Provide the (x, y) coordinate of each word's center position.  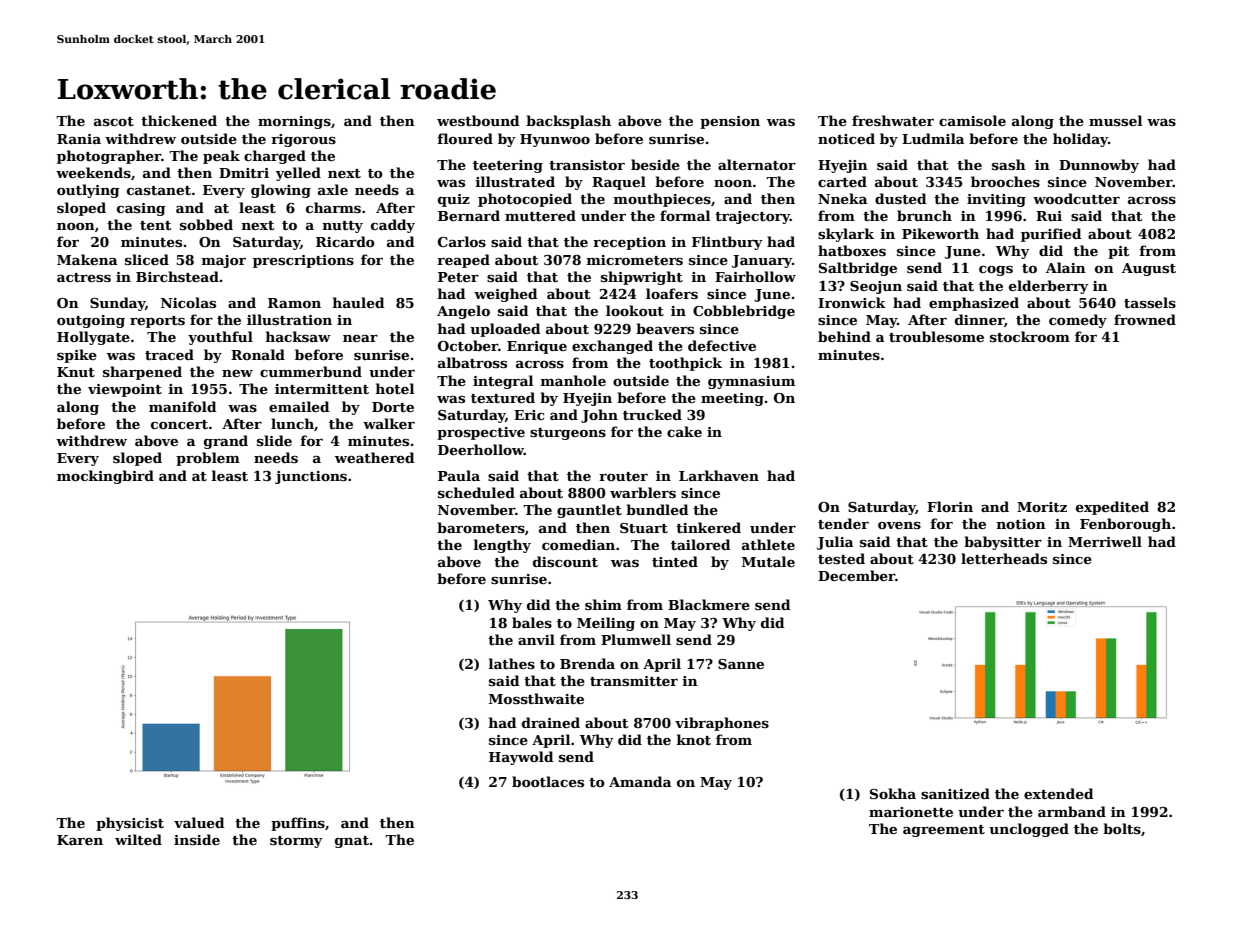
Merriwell (1105, 541)
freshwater (893, 120)
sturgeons (568, 434)
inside (197, 839)
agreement (944, 831)
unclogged (1029, 830)
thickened (179, 120)
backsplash (568, 122)
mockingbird (105, 477)
